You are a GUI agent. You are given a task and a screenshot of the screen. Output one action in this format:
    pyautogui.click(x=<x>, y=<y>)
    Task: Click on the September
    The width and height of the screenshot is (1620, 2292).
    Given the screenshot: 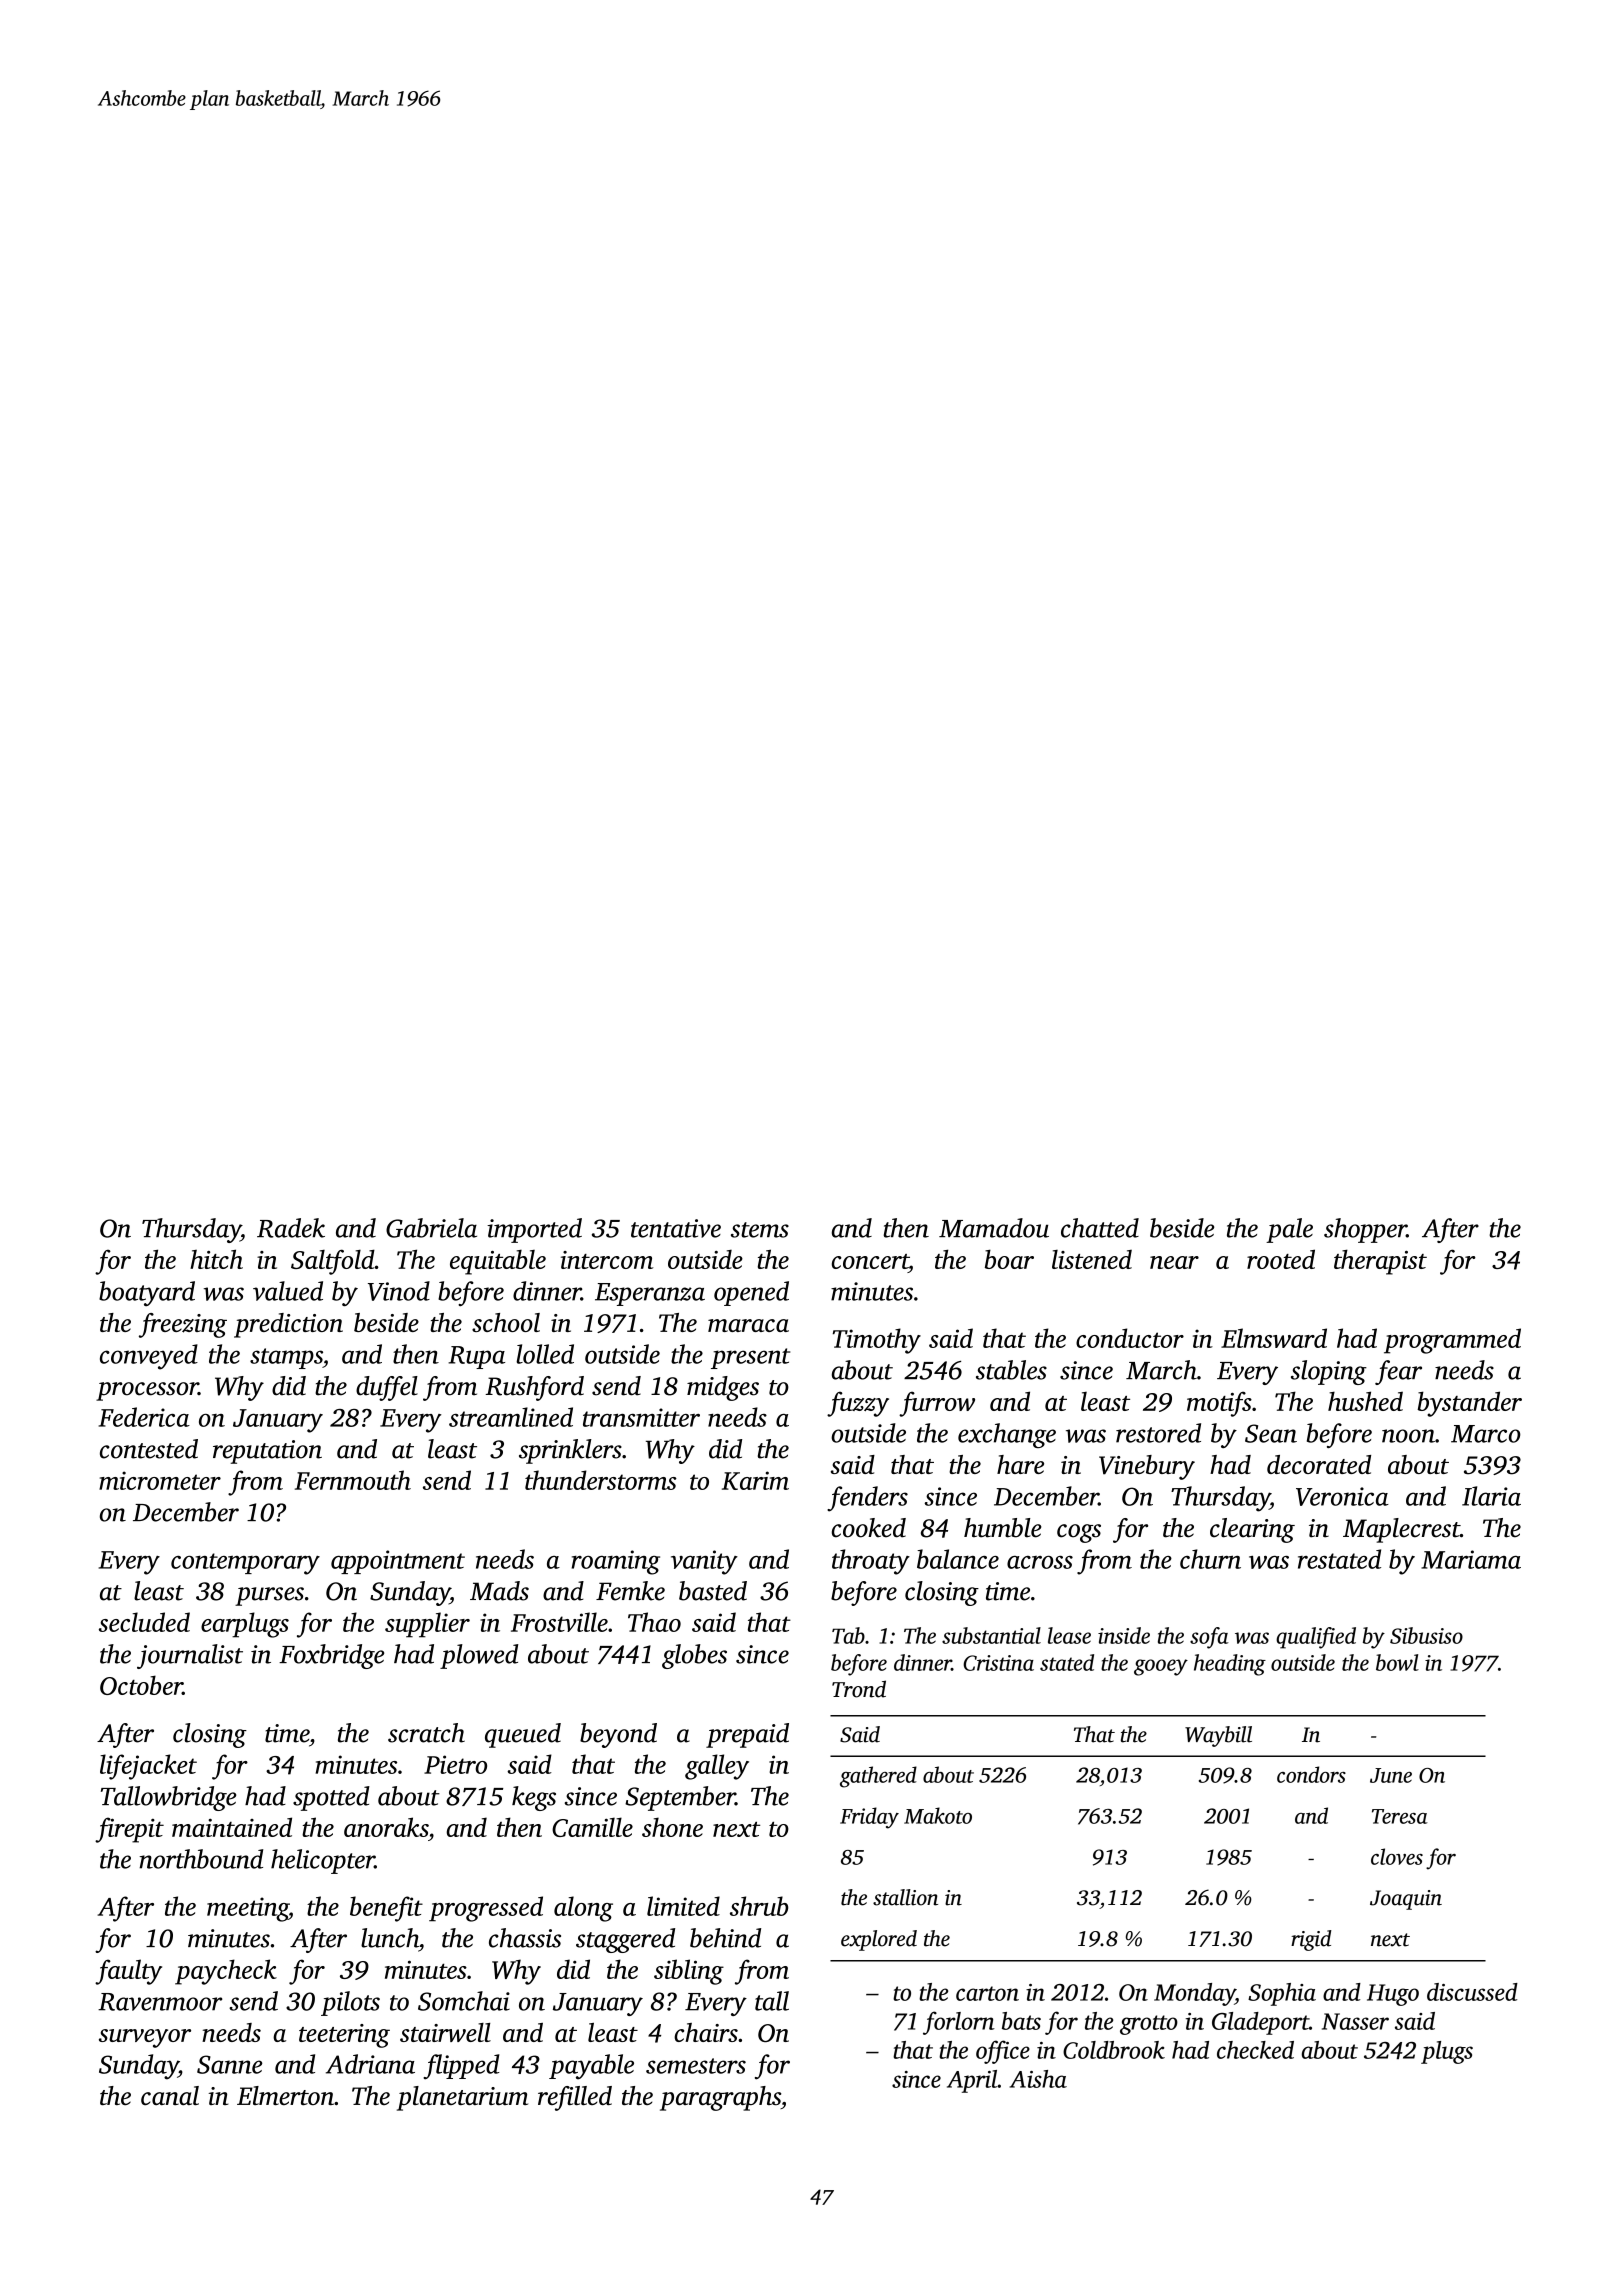 What is the action you would take?
    pyautogui.click(x=680, y=1798)
